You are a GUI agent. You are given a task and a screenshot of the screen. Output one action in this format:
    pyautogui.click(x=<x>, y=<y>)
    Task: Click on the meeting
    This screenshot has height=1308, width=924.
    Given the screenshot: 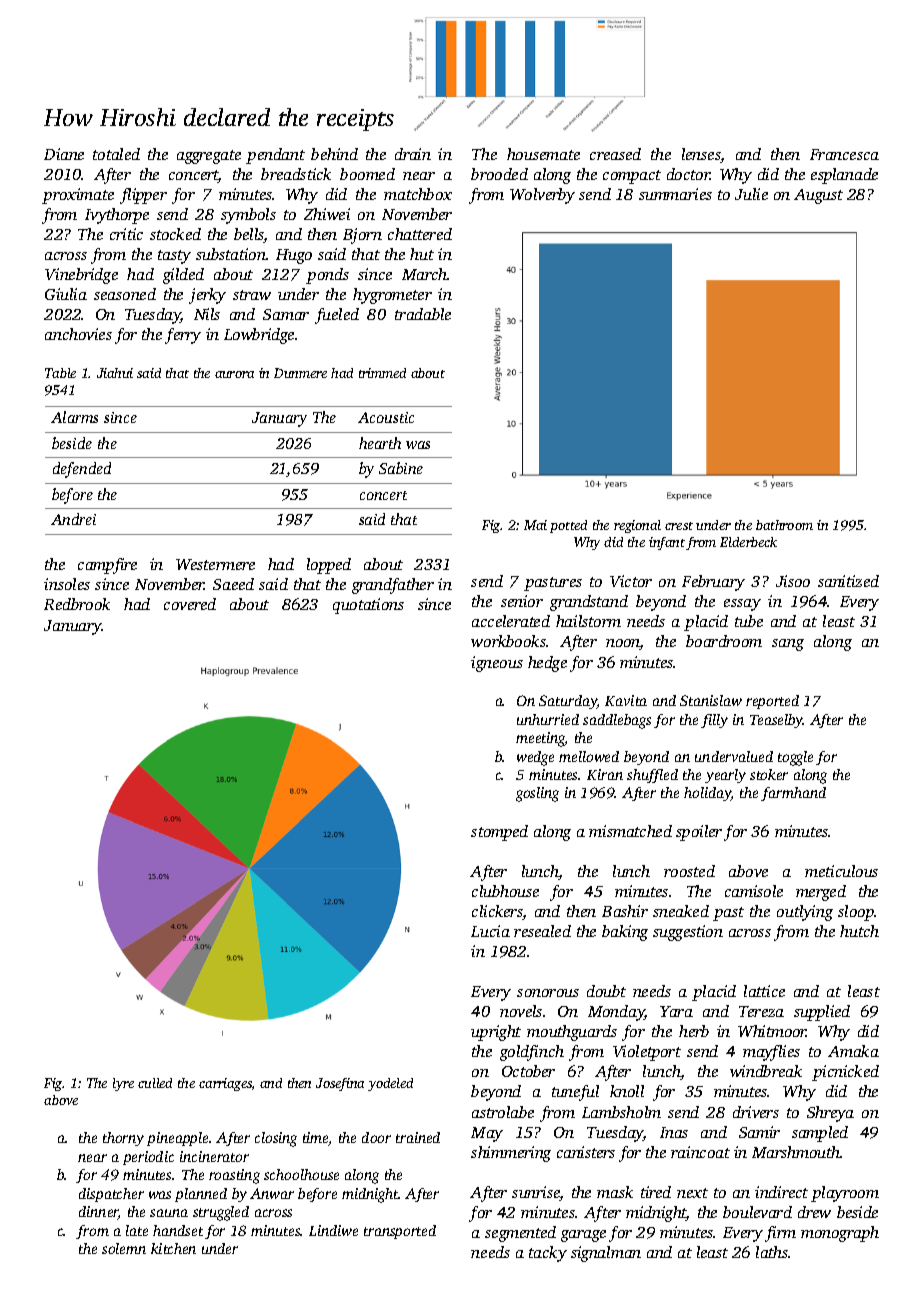 What is the action you would take?
    pyautogui.click(x=540, y=739)
